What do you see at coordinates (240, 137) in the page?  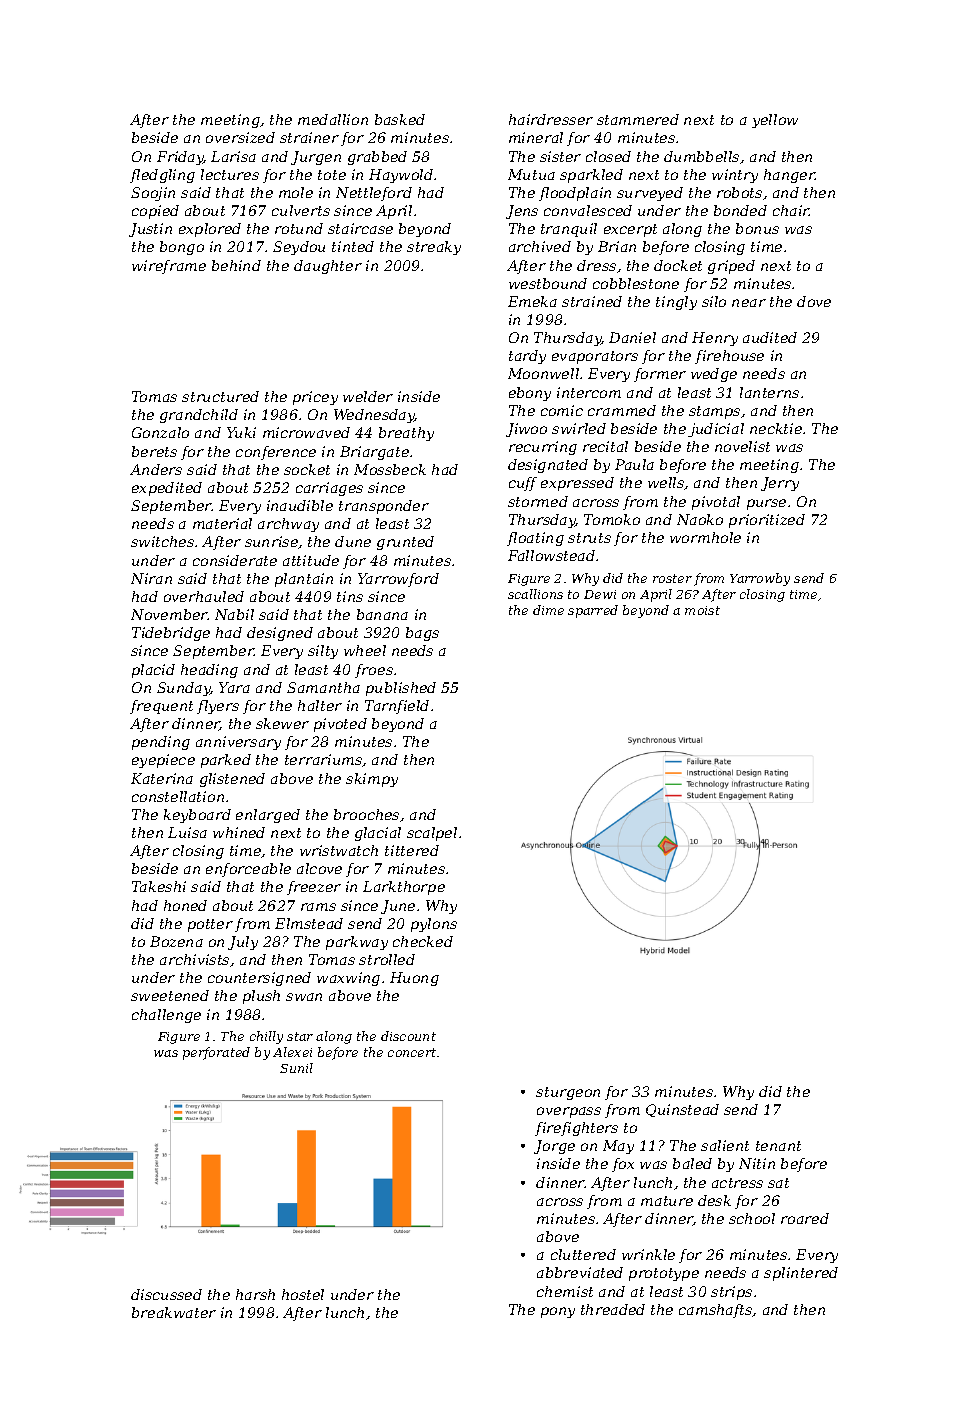 I see `oversized` at bounding box center [240, 137].
